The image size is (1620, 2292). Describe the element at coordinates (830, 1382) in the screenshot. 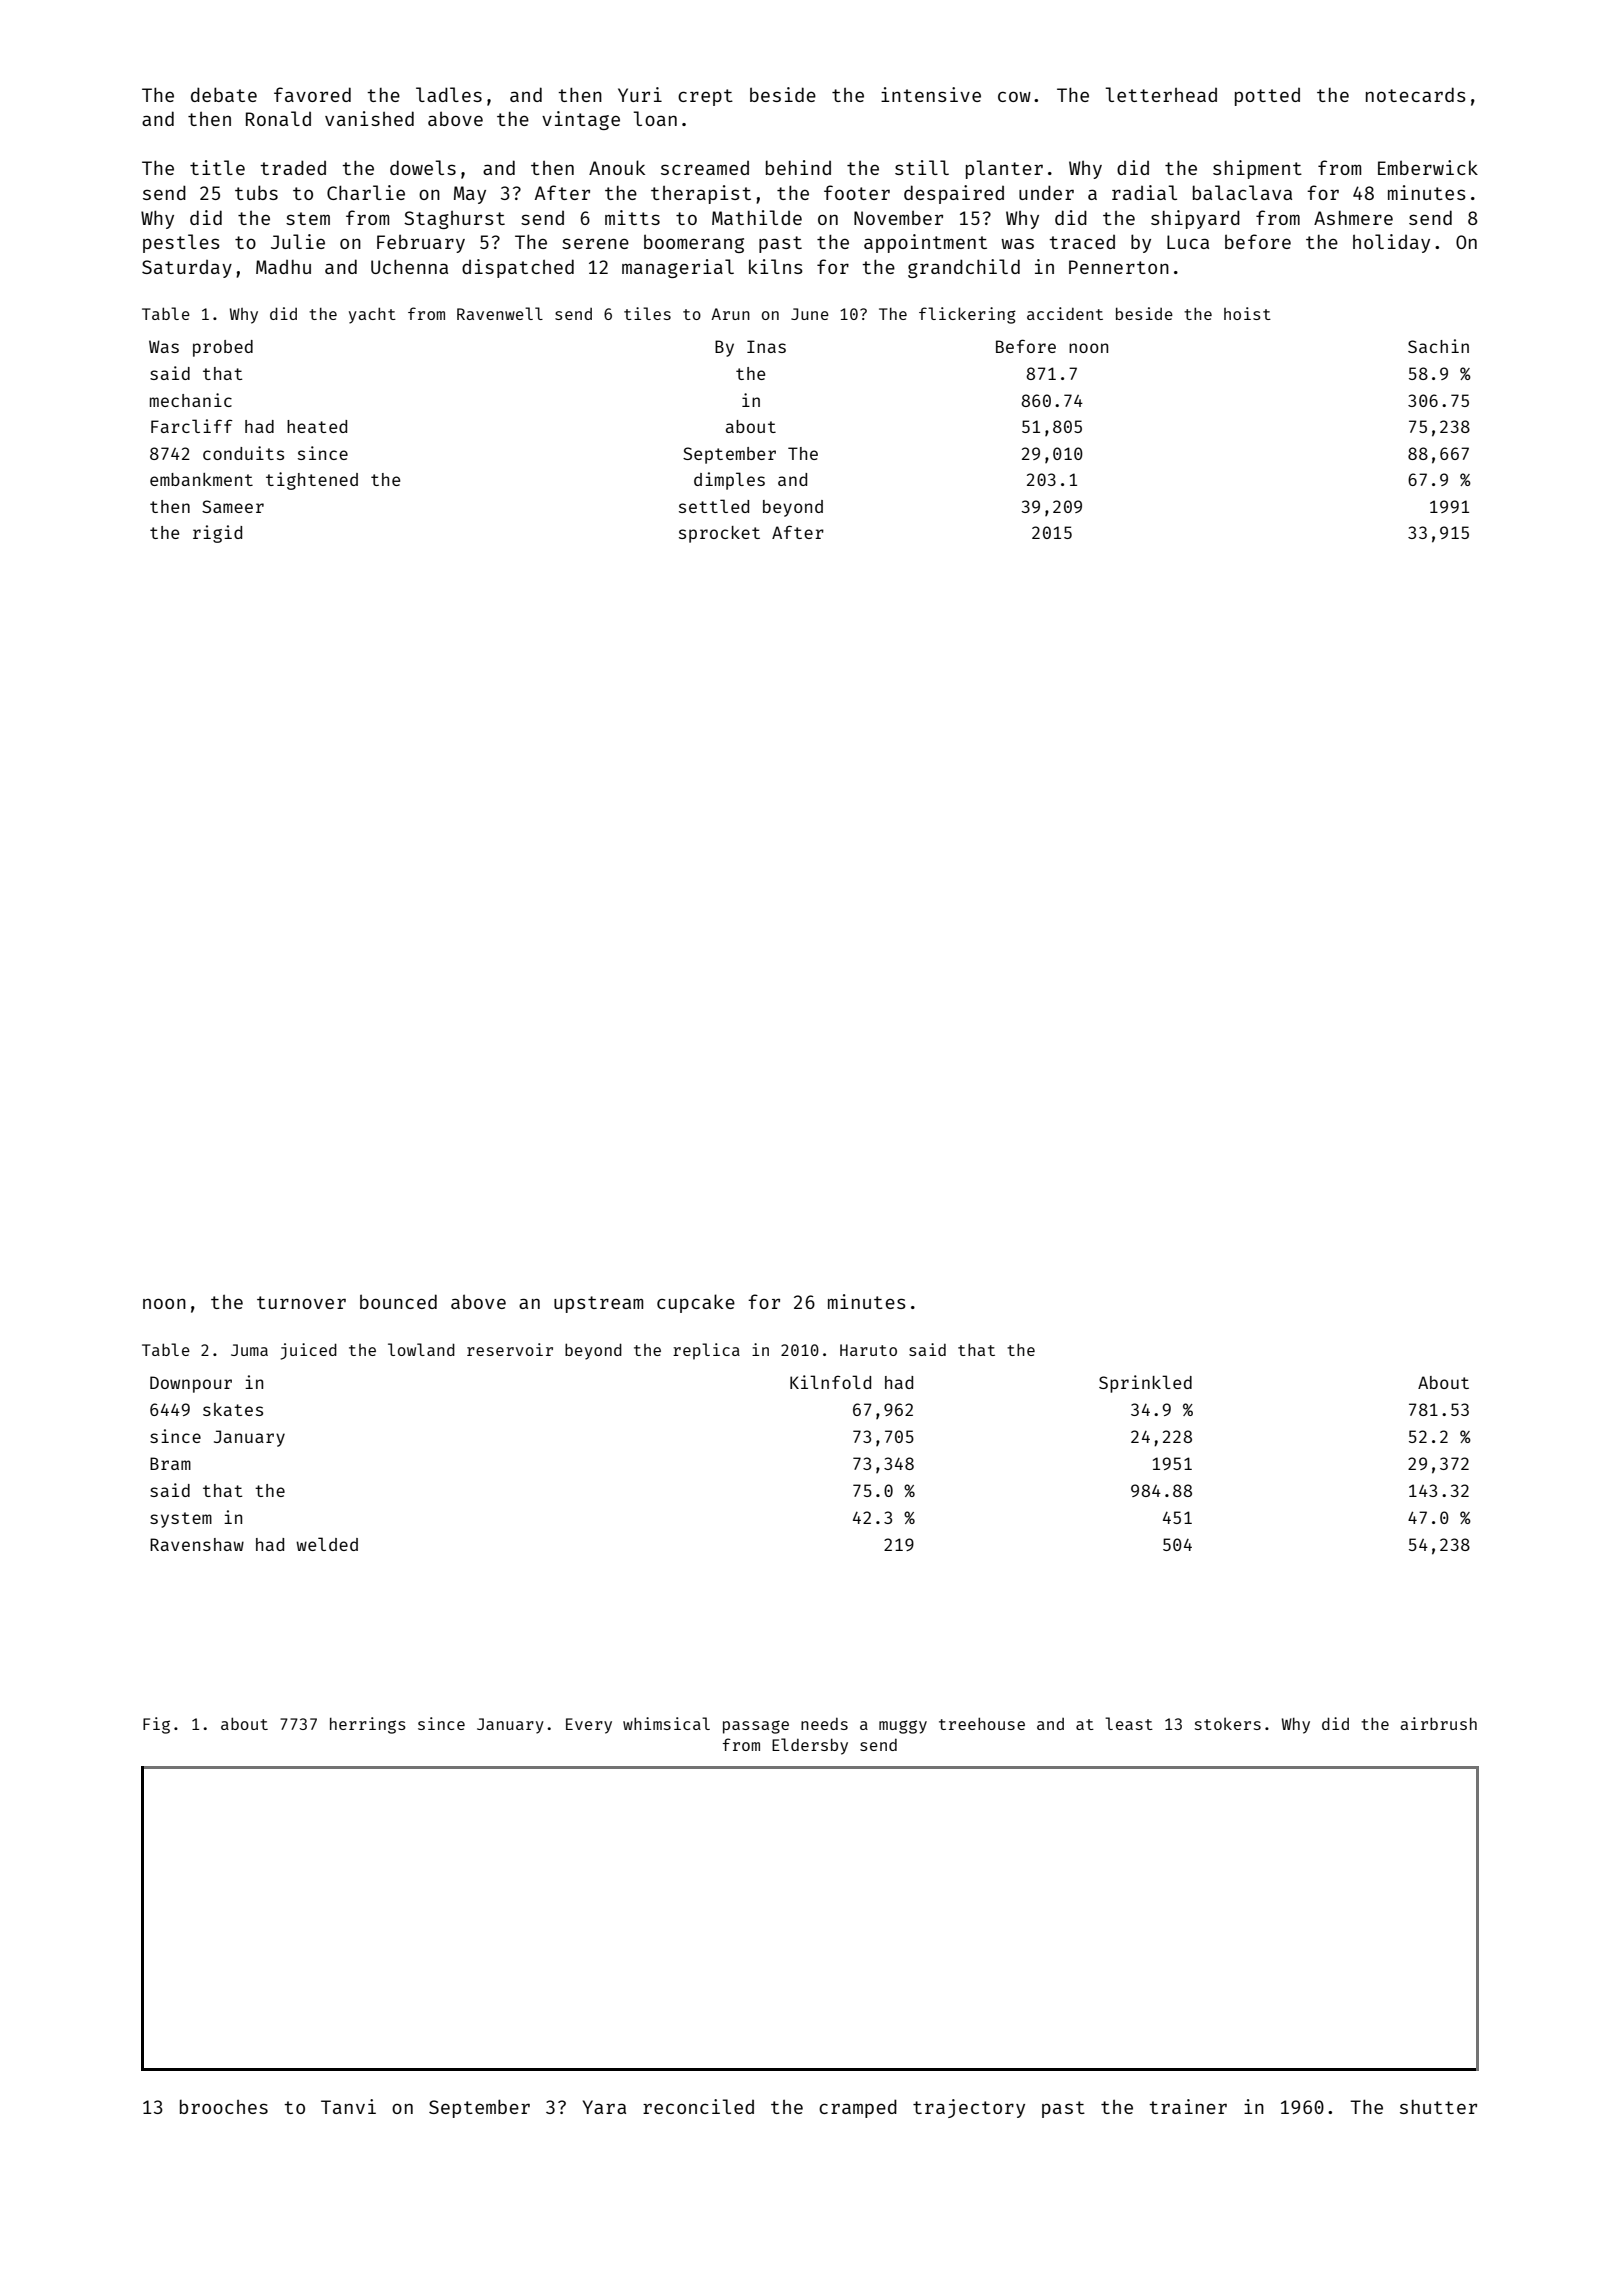

I see `Kilnfold` at that location.
